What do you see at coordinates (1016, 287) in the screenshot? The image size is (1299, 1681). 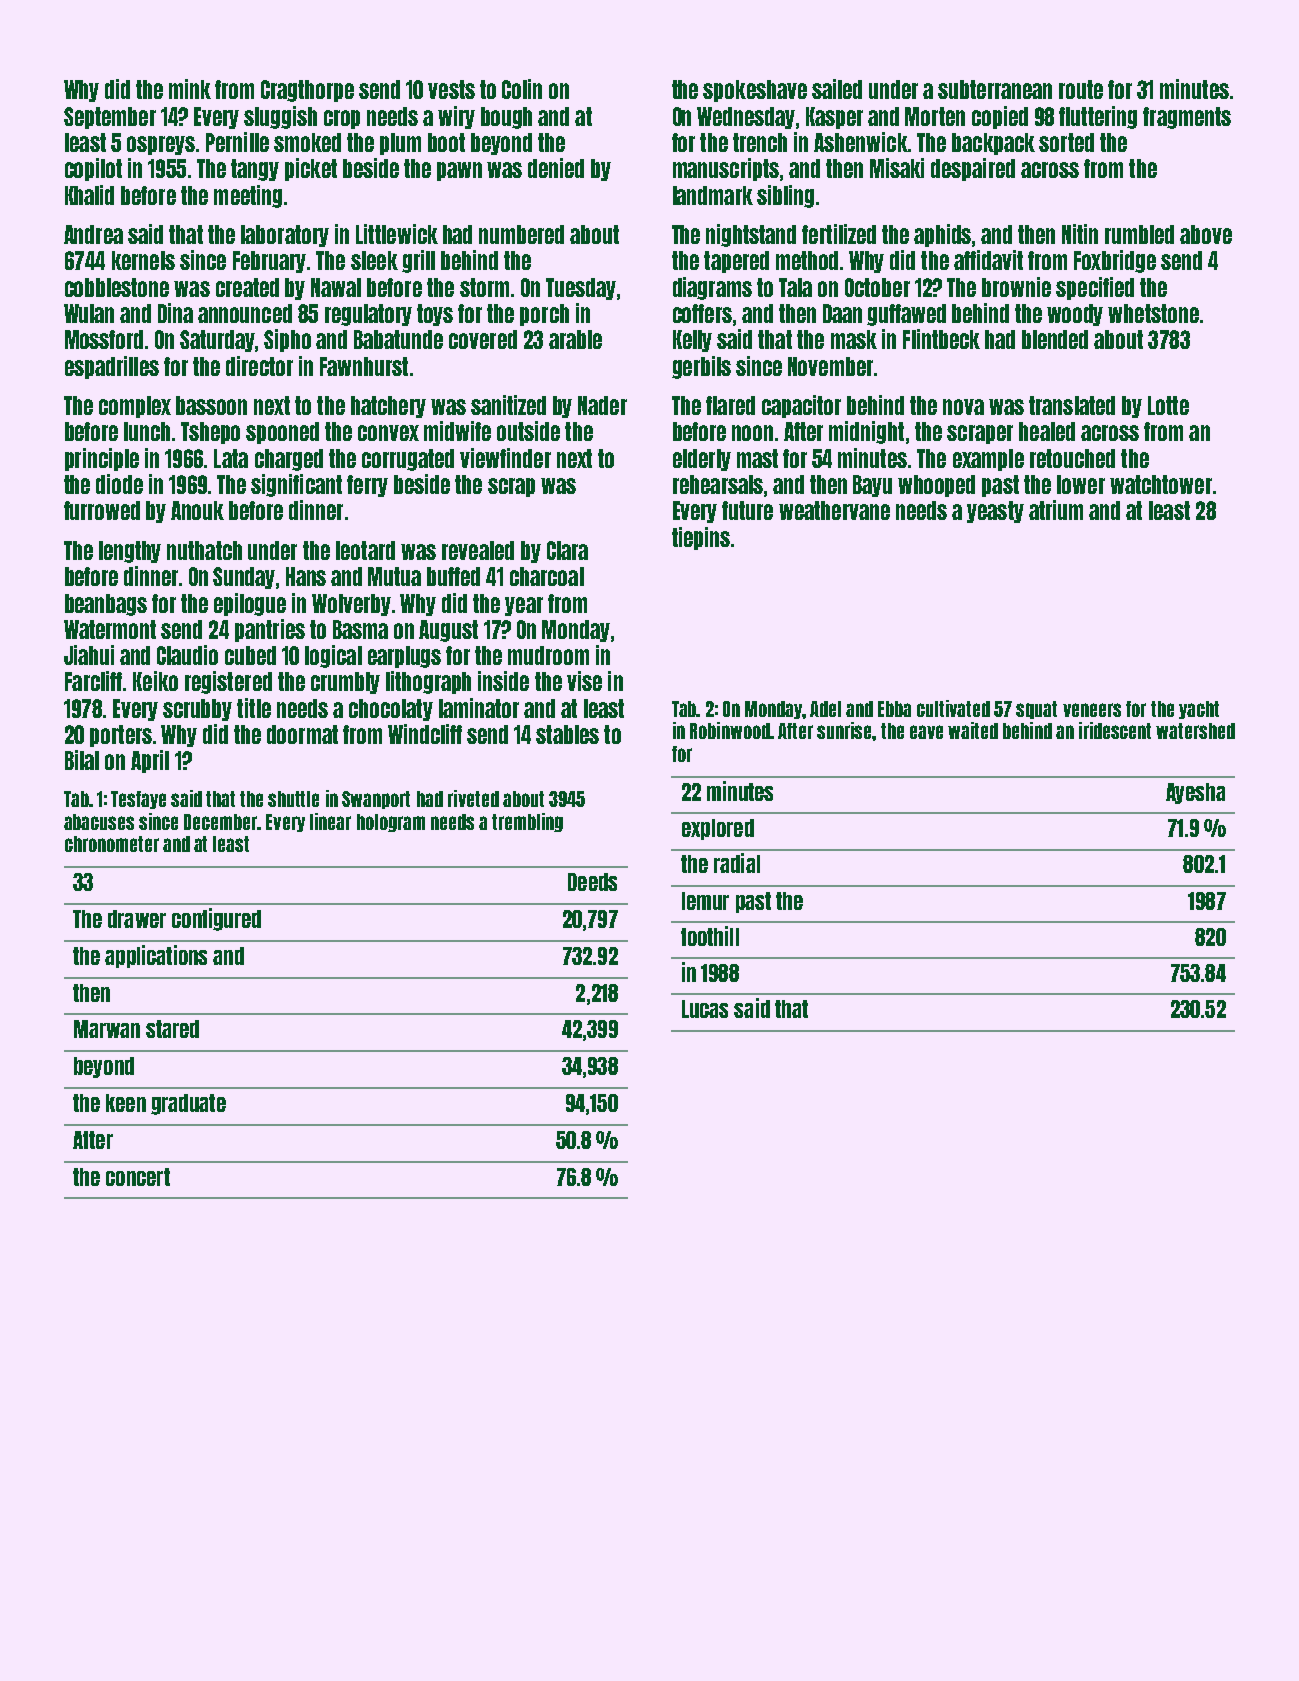 I see `brownie` at bounding box center [1016, 287].
